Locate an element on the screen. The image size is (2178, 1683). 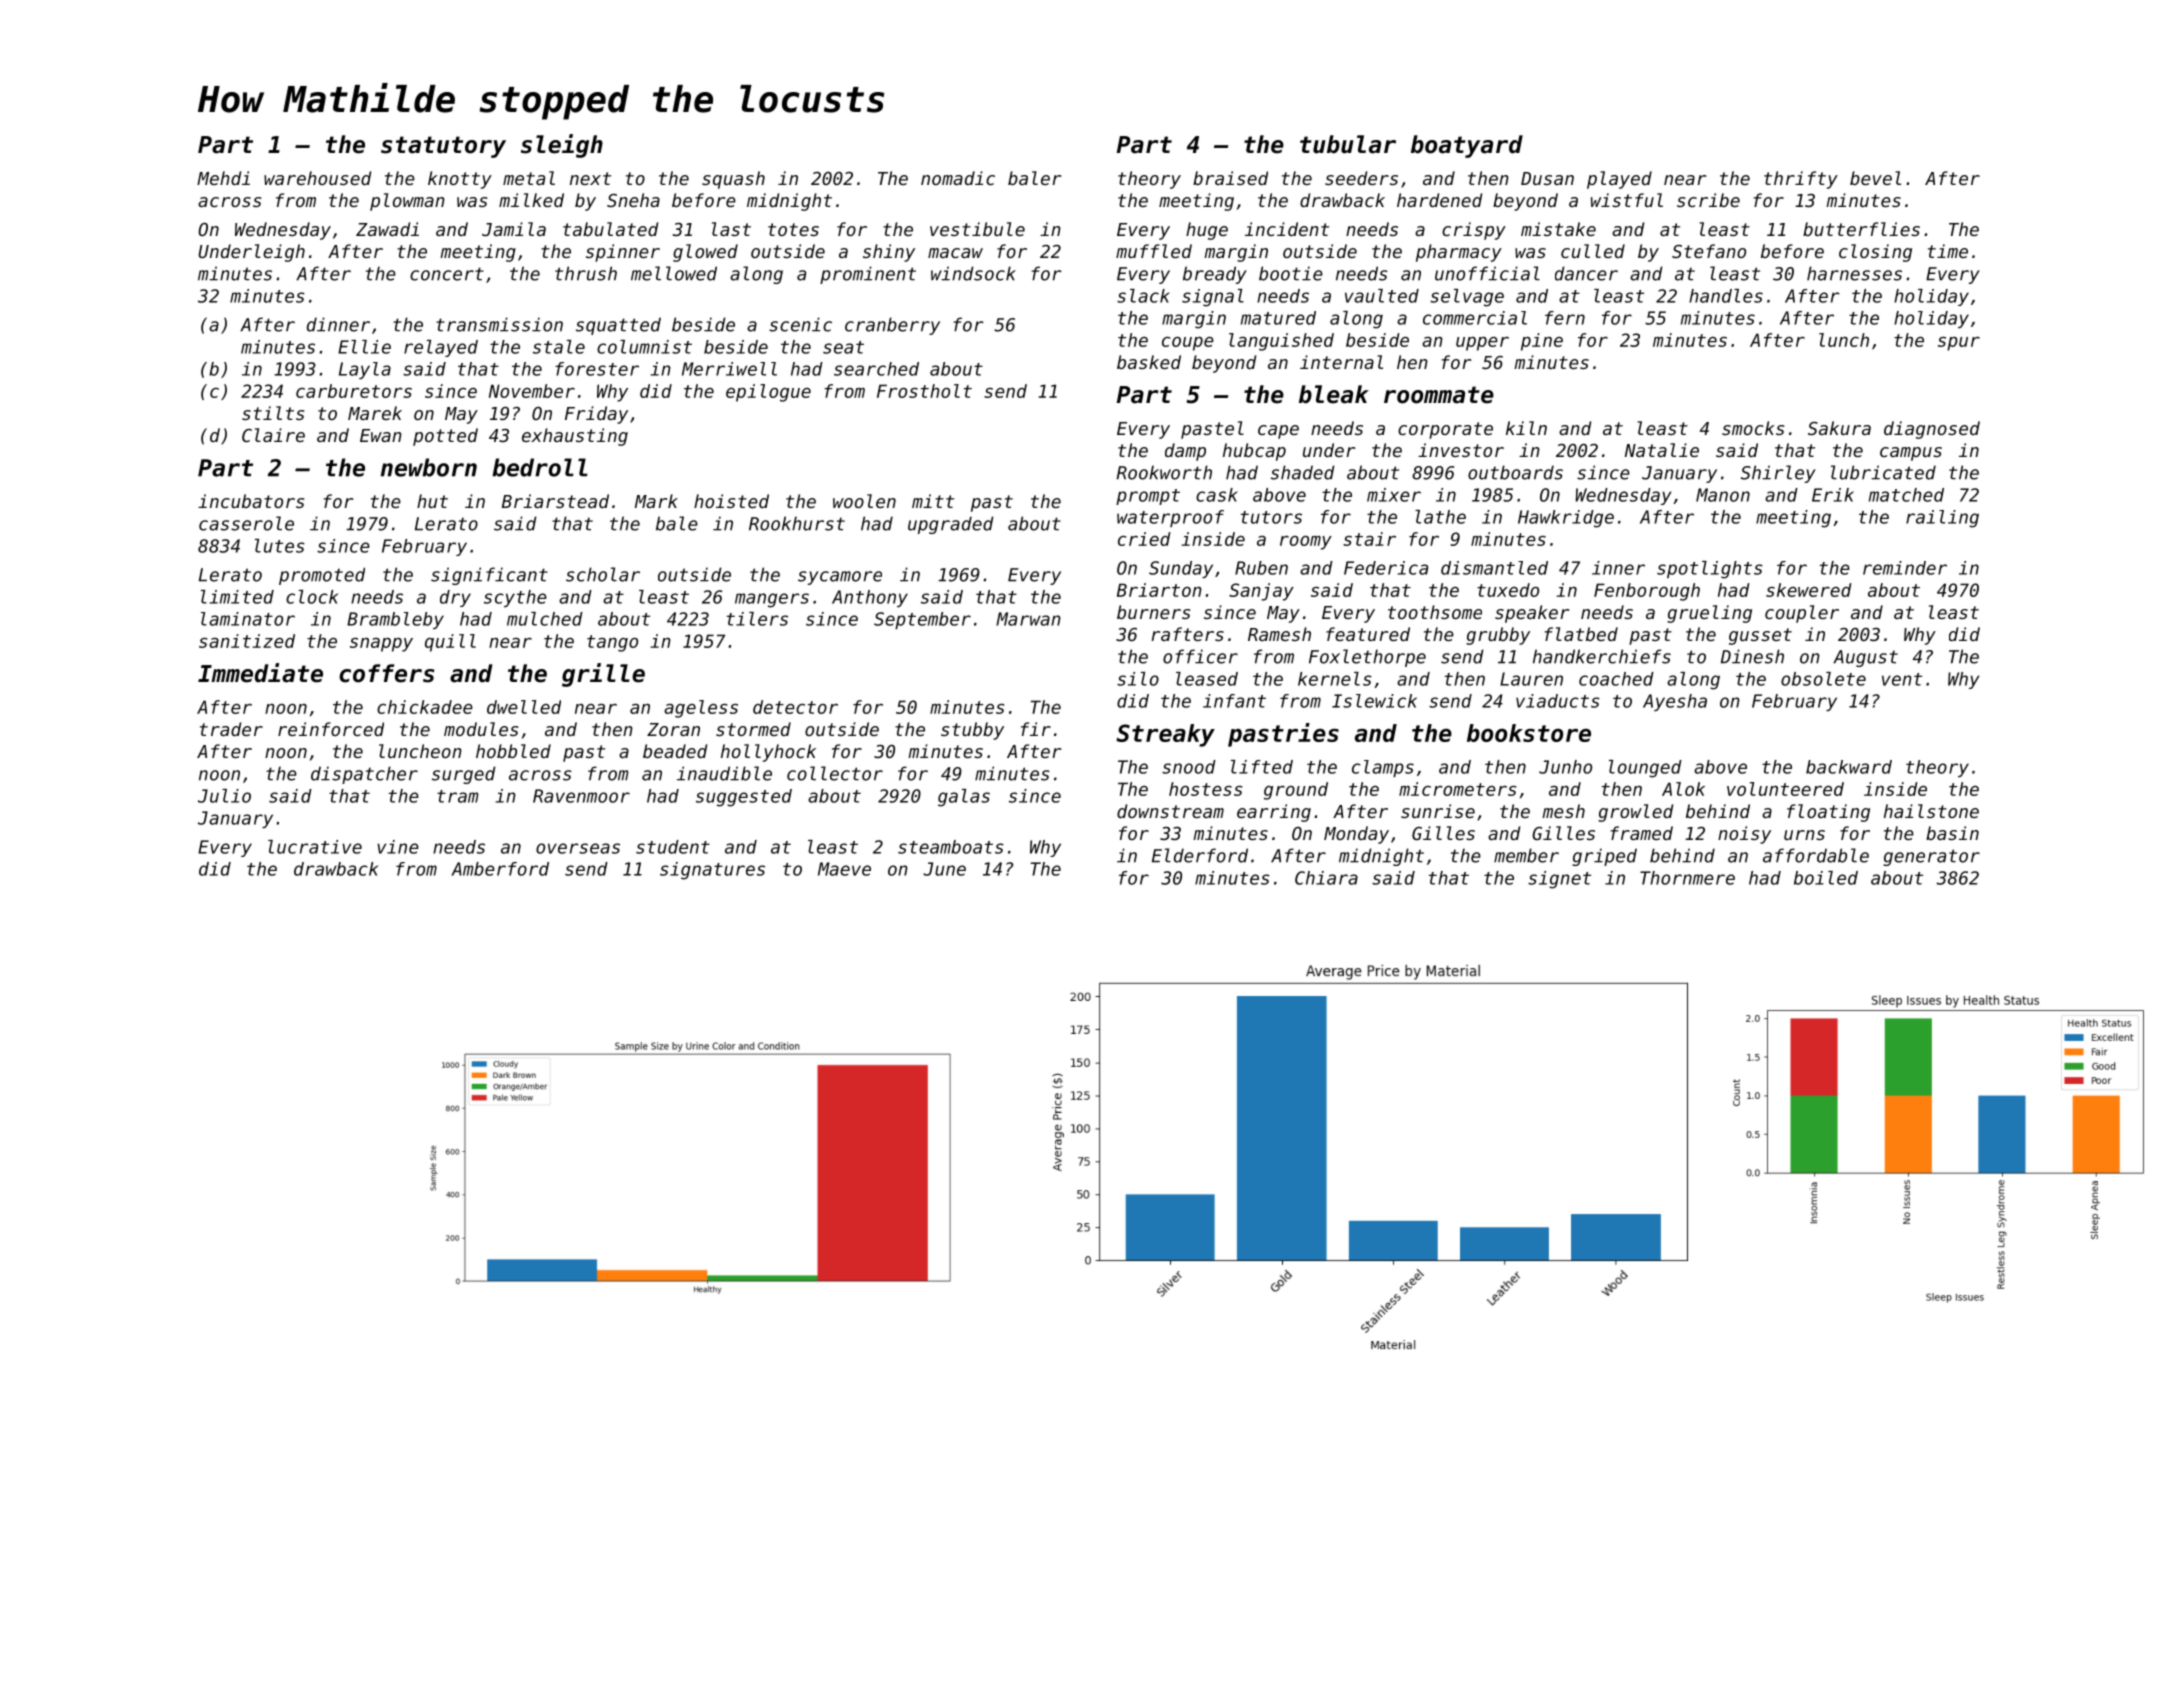
lubricated is located at coordinates (1883, 472).
